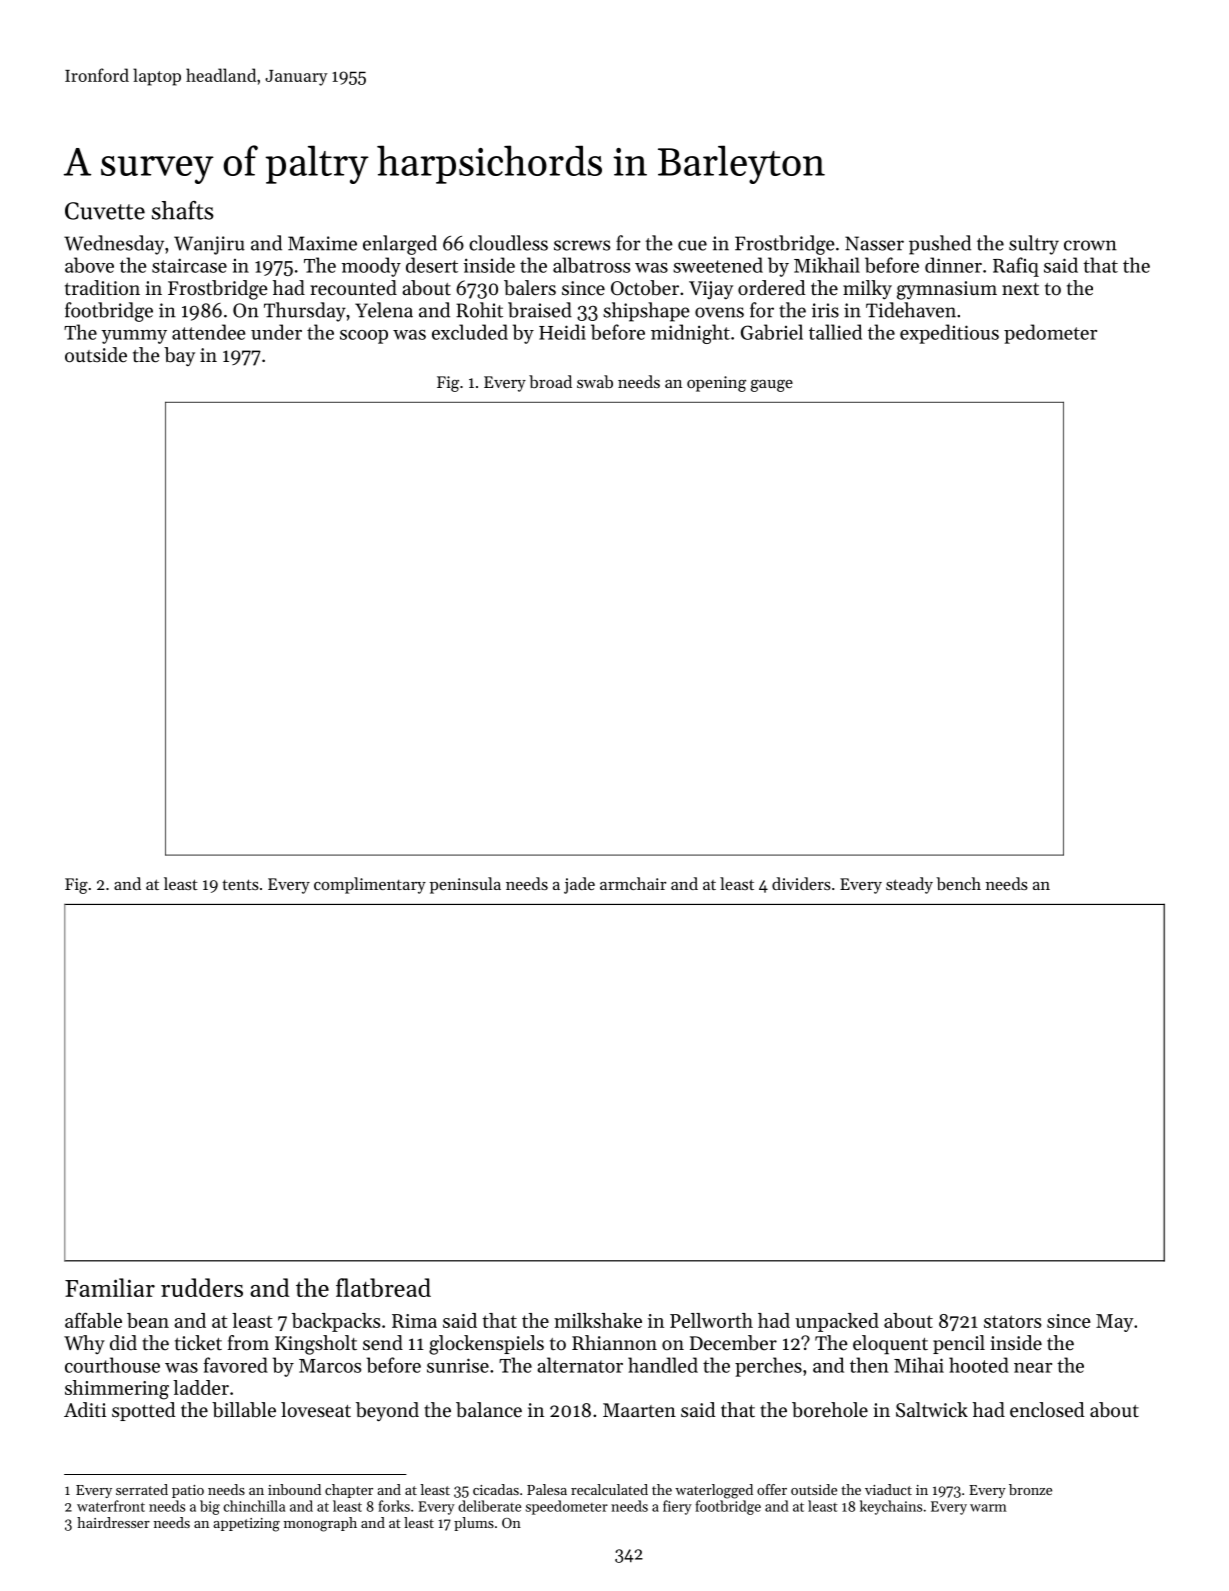 The height and width of the image is (1591, 1229). What do you see at coordinates (988, 1508) in the image?
I see `warm` at bounding box center [988, 1508].
